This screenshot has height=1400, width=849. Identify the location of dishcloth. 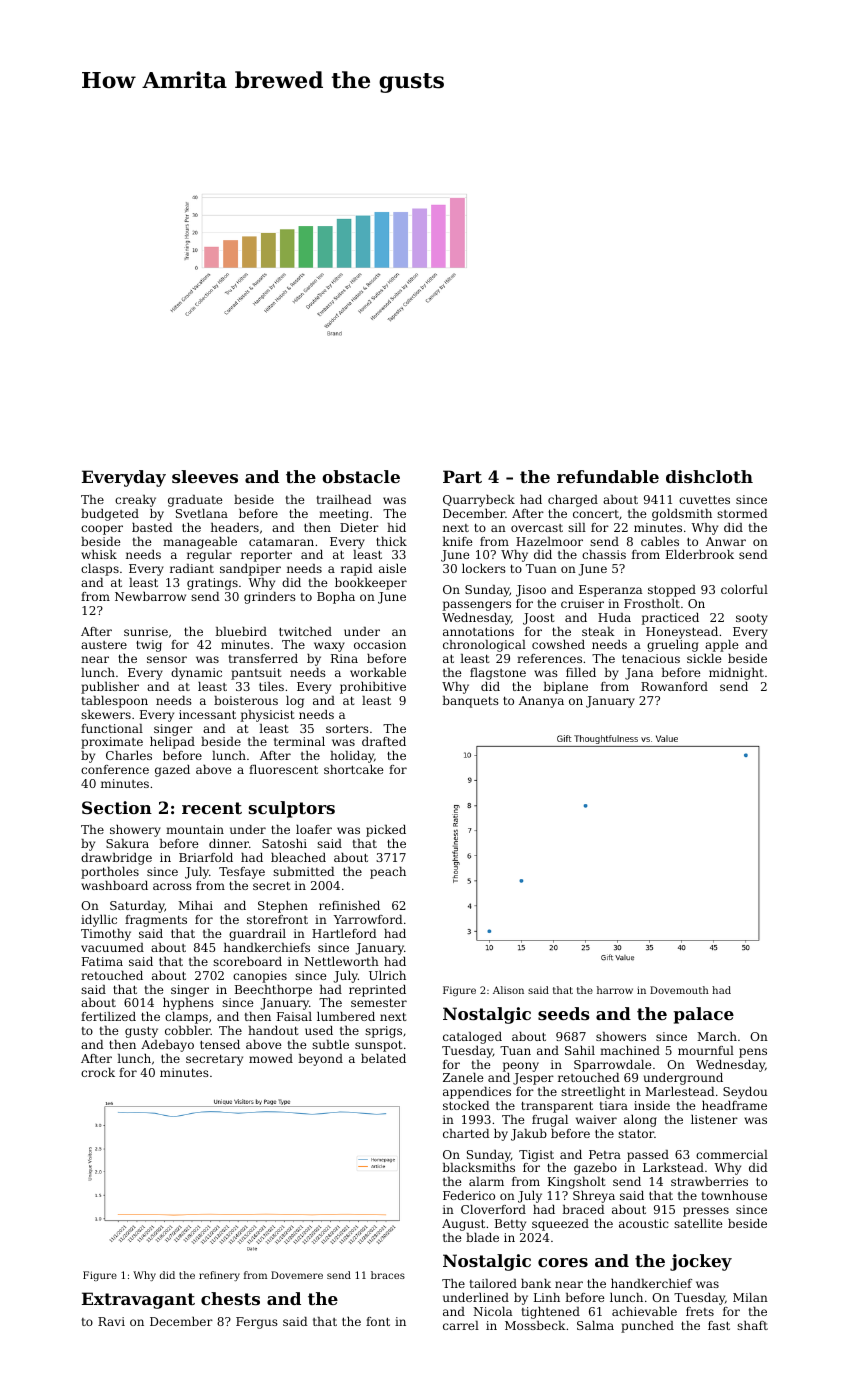
(709, 476).
